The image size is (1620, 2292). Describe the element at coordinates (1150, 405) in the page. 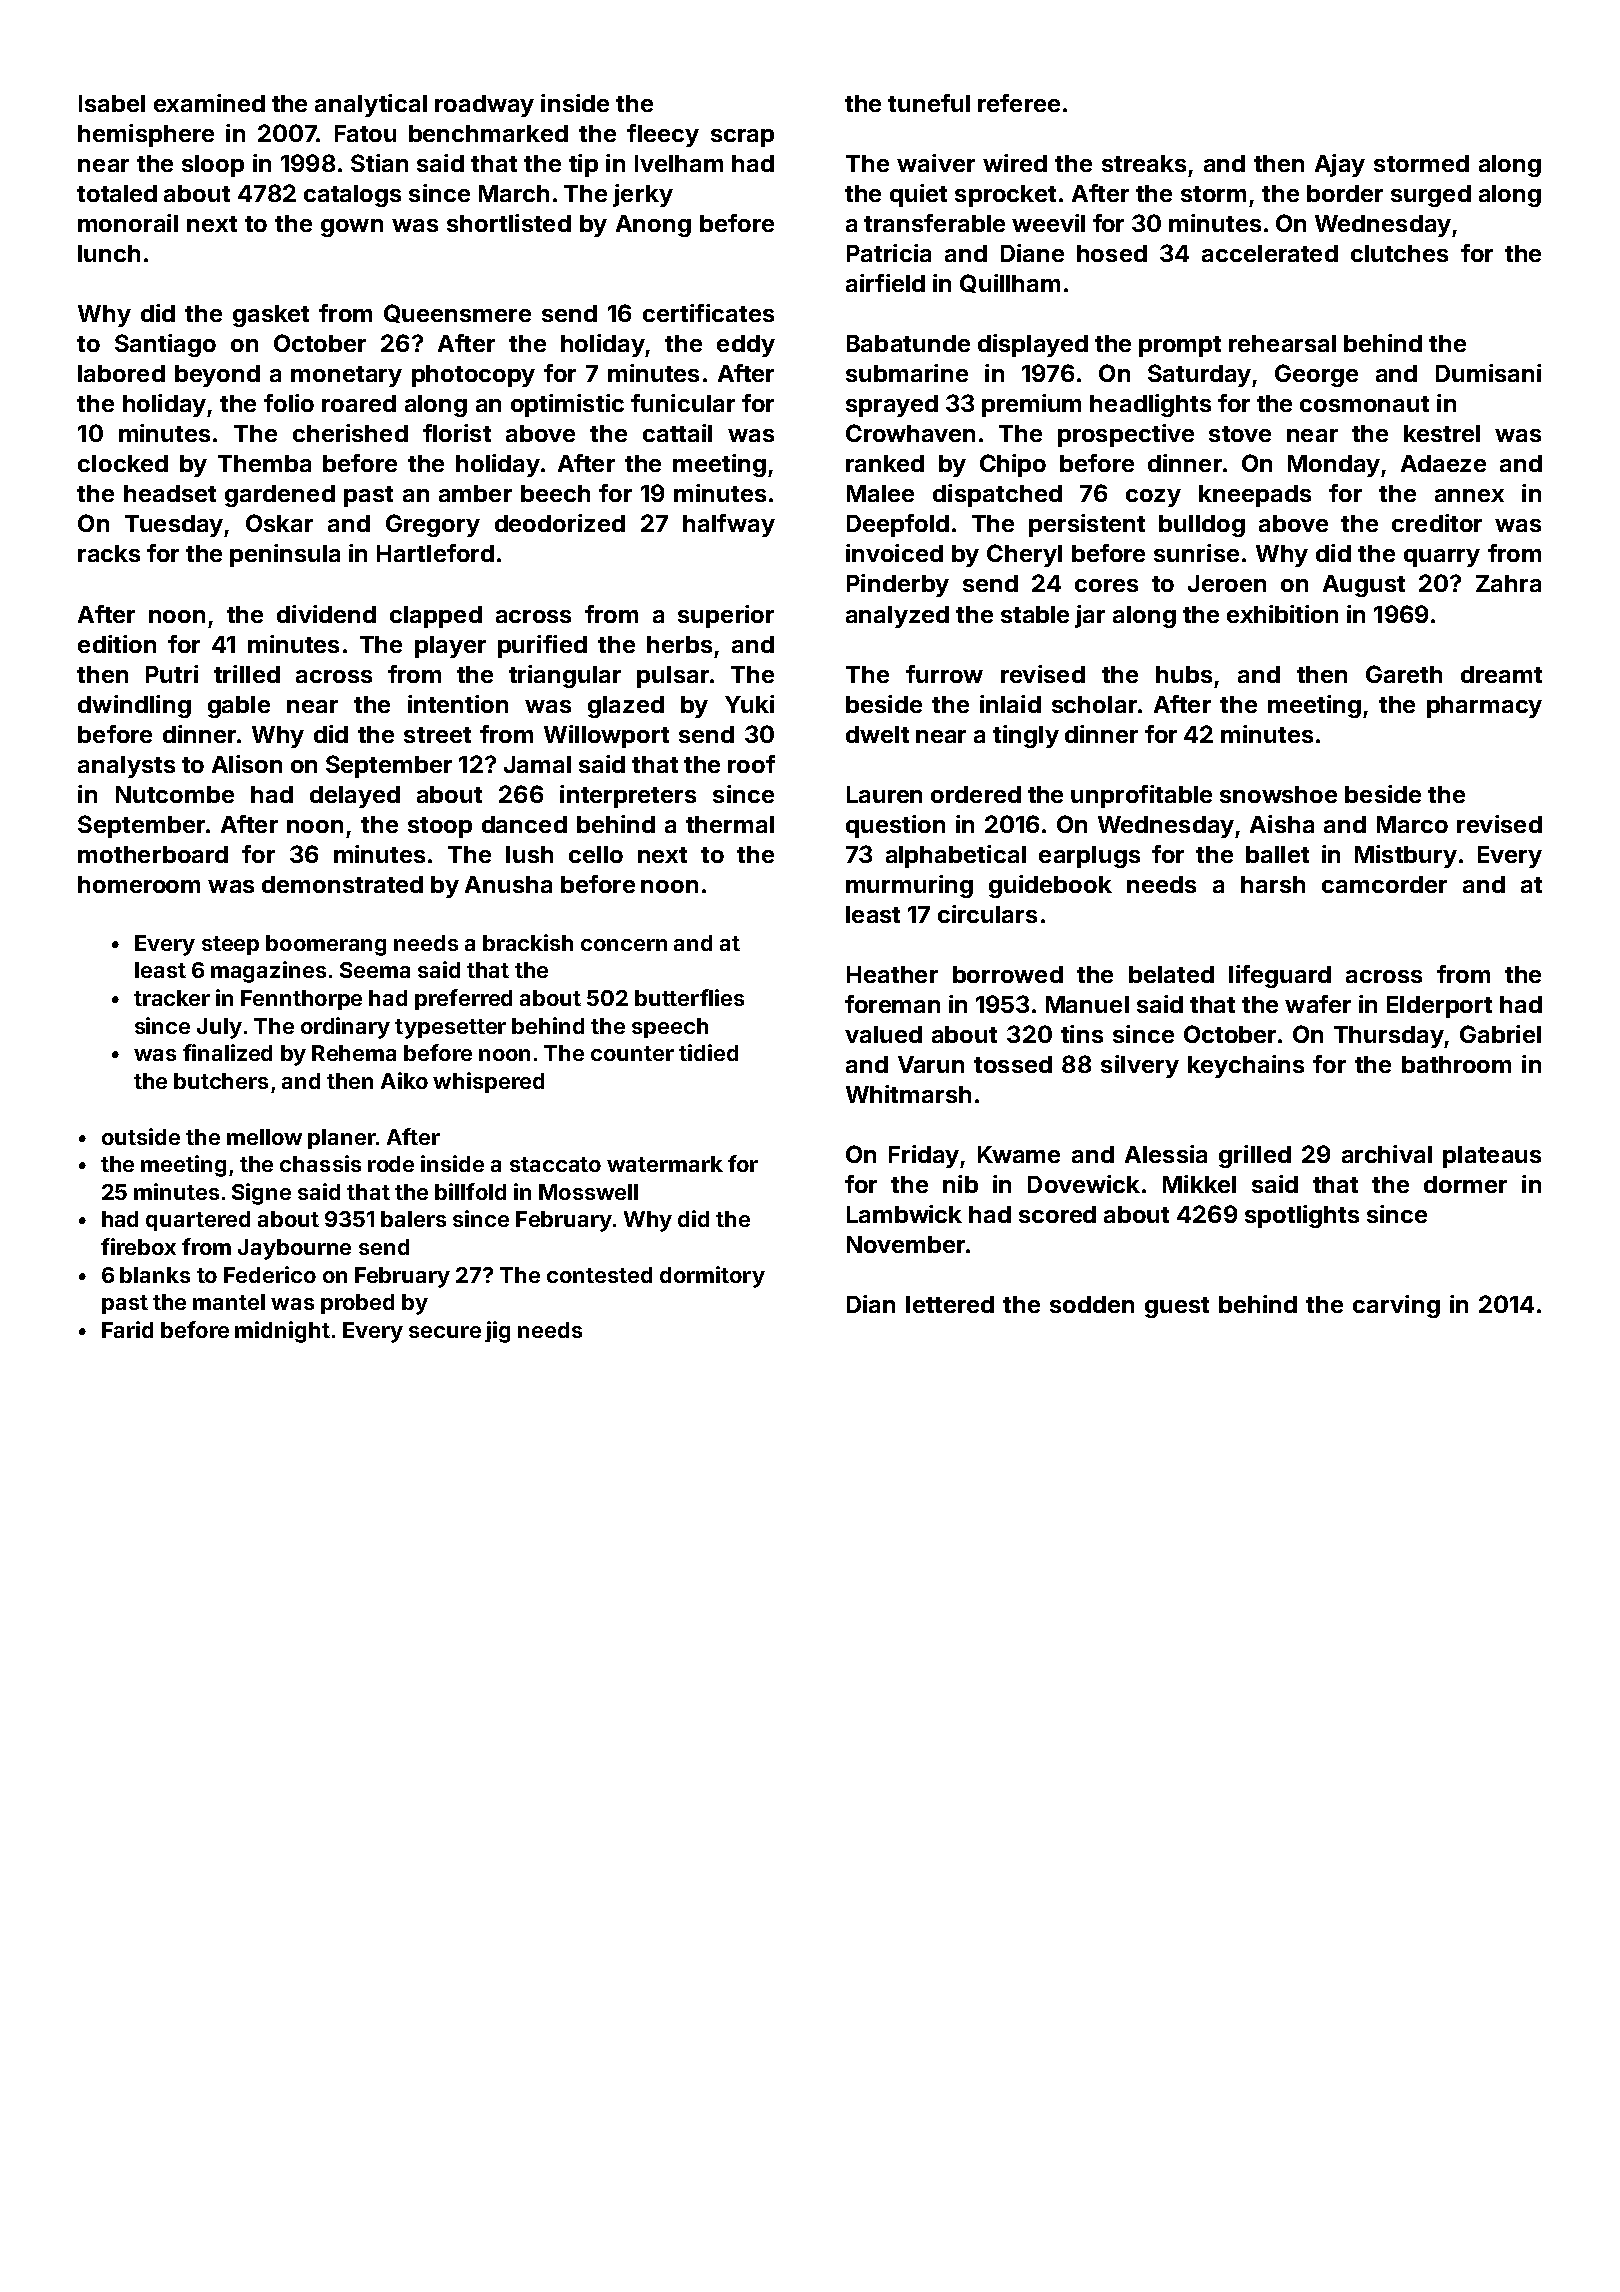

I see `headlights` at that location.
